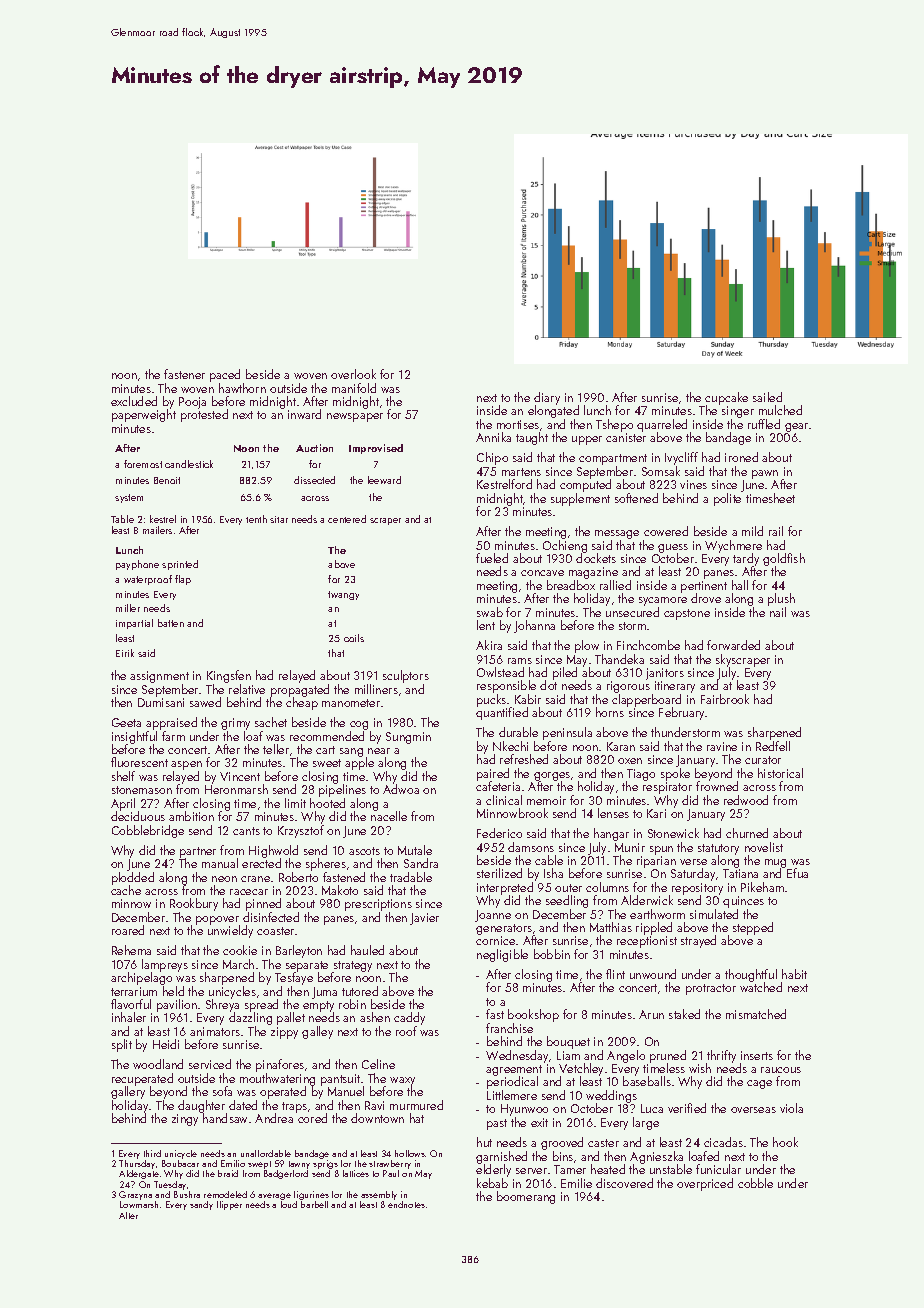 Image resolution: width=924 pixels, height=1308 pixels. What do you see at coordinates (549, 860) in the document?
I see `cable` at bounding box center [549, 860].
